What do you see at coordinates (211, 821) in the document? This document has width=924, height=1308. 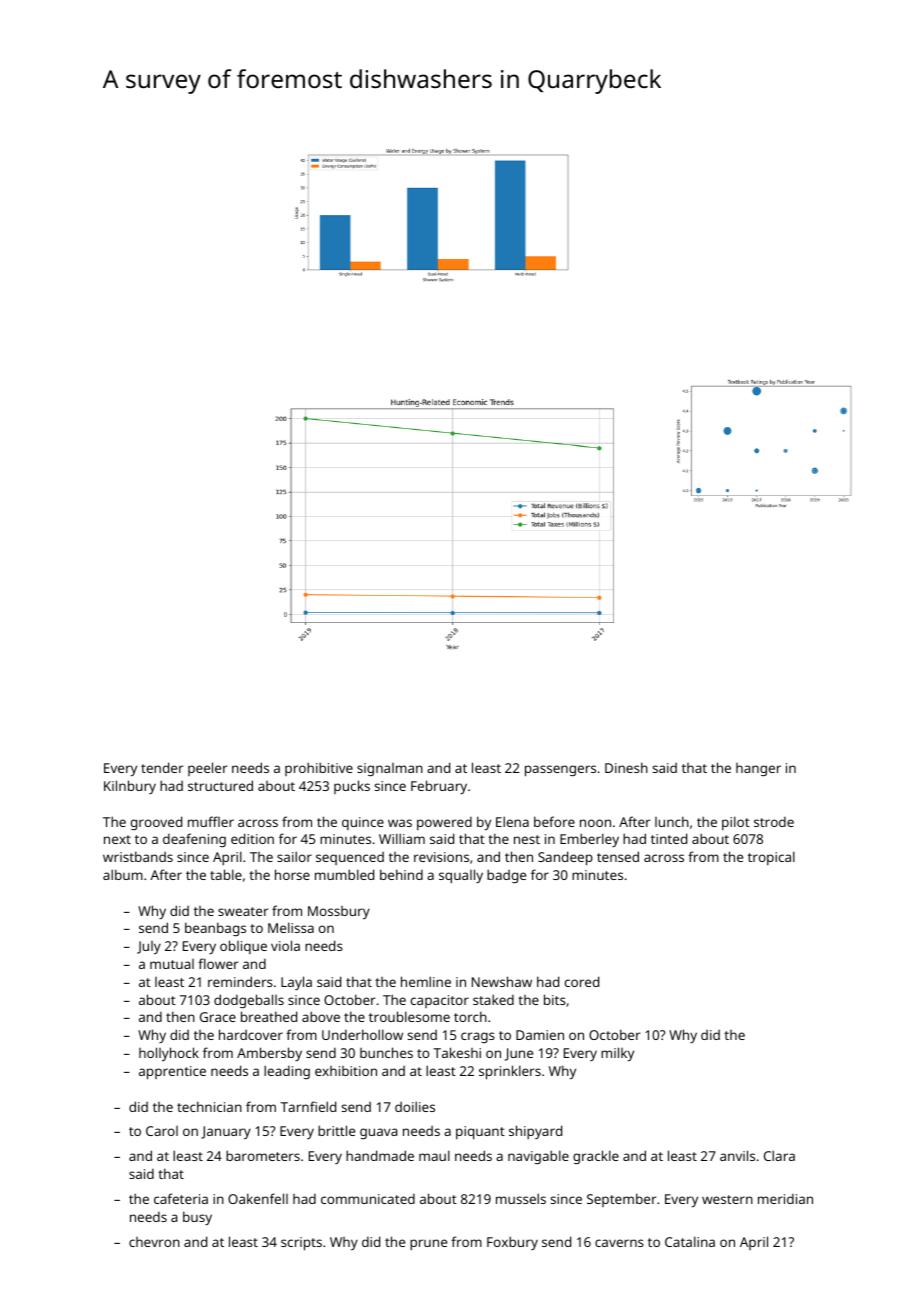 I see `muffler` at bounding box center [211, 821].
